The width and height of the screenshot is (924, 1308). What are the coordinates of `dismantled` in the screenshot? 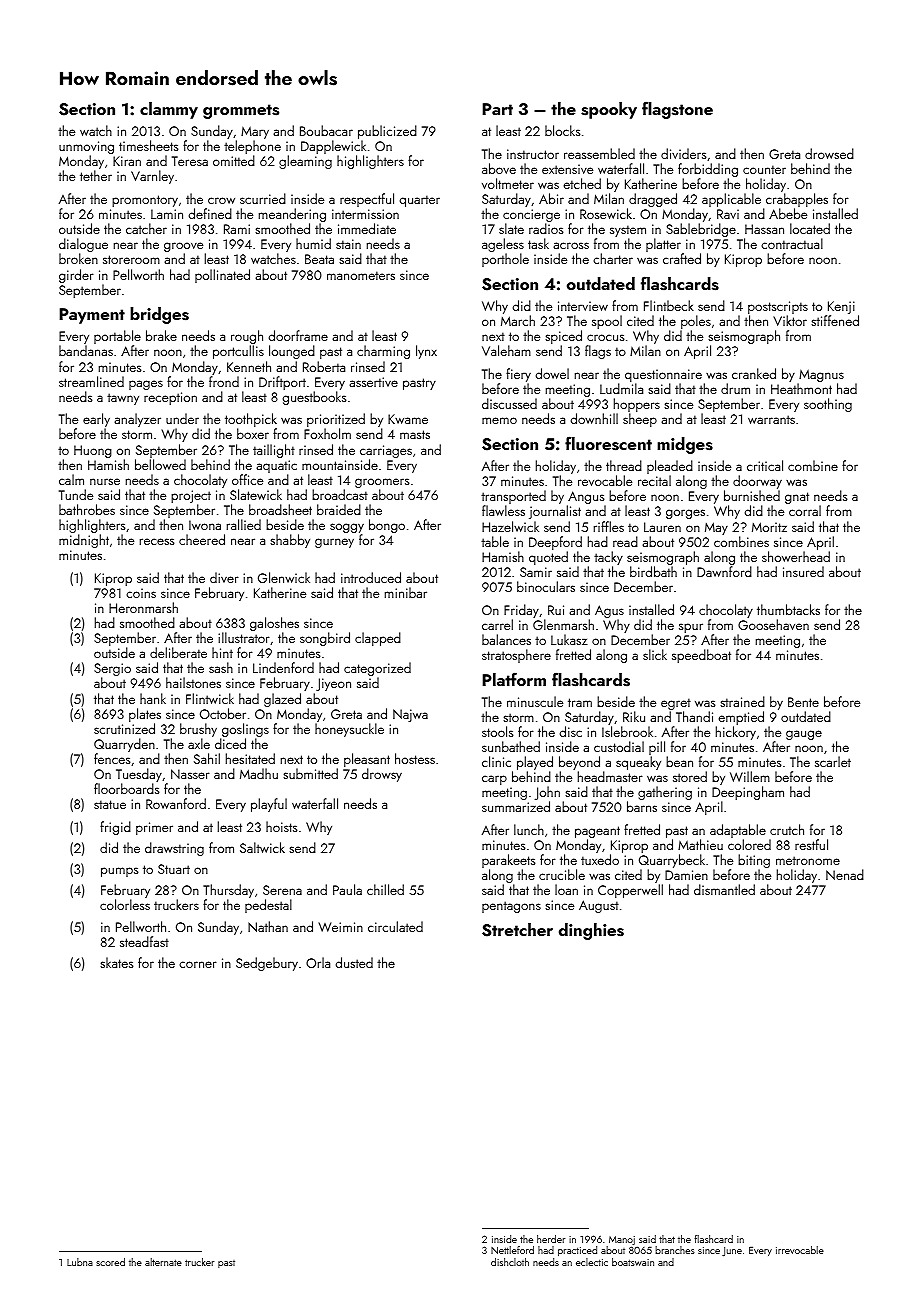 It's located at (724, 889).
